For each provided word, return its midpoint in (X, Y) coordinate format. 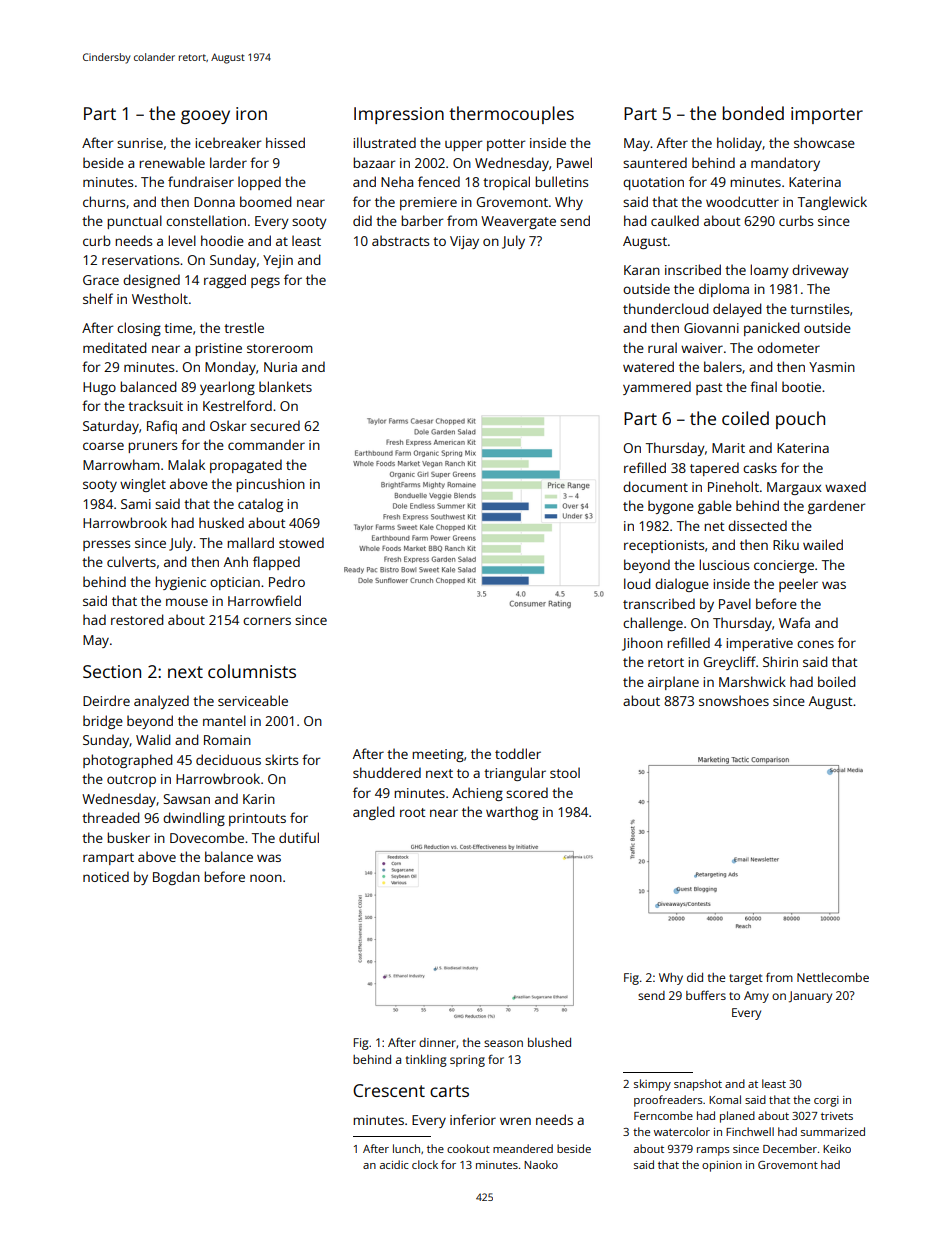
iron (251, 113)
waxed (845, 486)
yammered (657, 388)
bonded (753, 113)
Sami (136, 504)
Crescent (389, 1090)
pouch (800, 420)
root (412, 812)
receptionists (664, 546)
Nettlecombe (833, 977)
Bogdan (176, 878)
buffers (706, 995)
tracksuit (155, 405)
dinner (437, 1042)
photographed (127, 761)
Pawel (574, 162)
